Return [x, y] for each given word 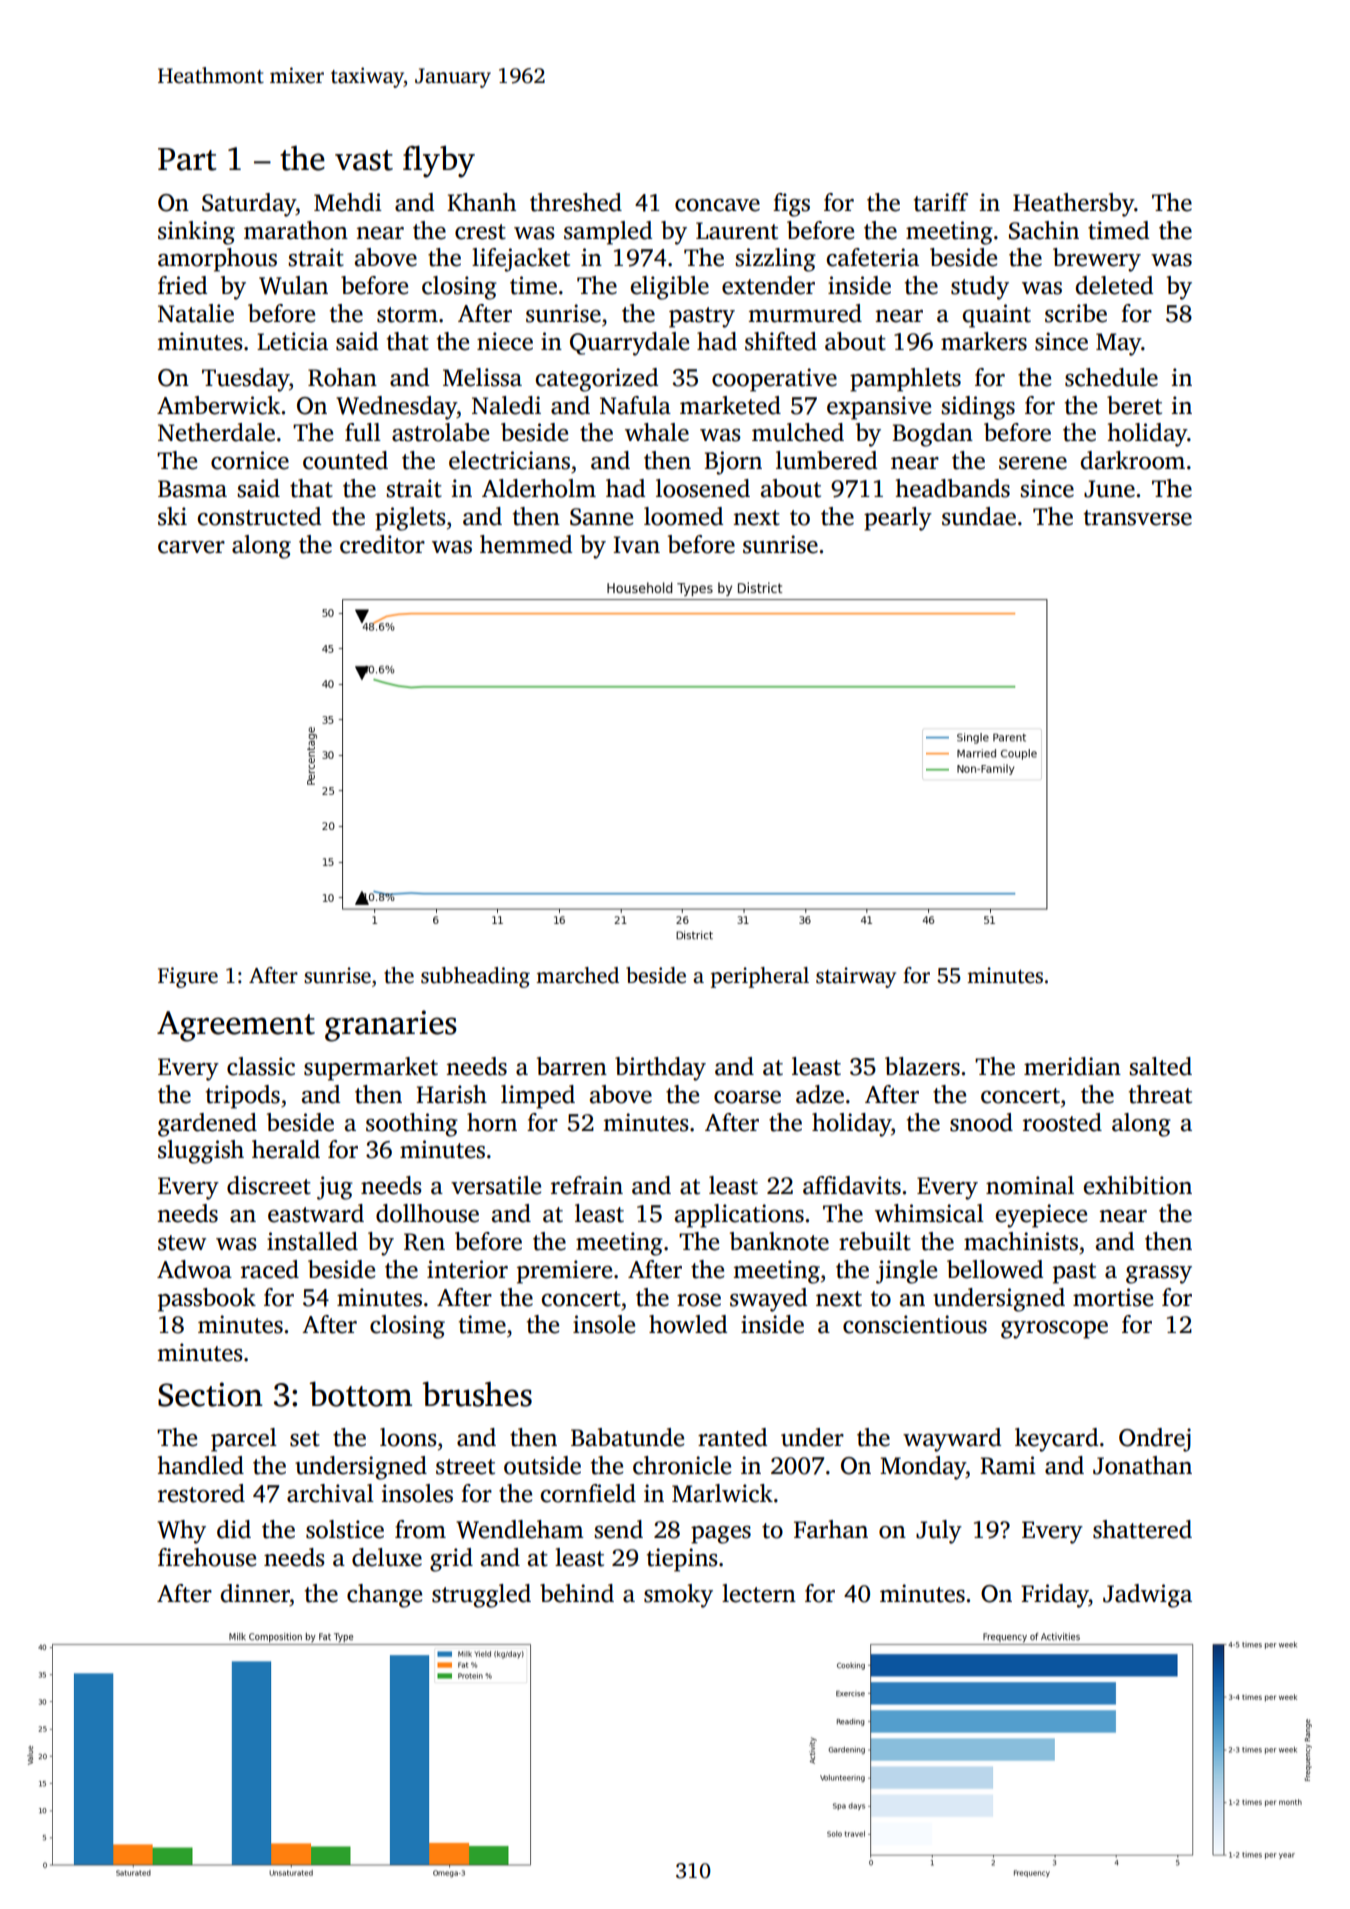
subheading [475, 977]
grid [451, 1560]
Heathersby [1073, 205]
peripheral [760, 977]
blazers [922, 1066]
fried [182, 285]
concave [717, 205]
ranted [732, 1437]
